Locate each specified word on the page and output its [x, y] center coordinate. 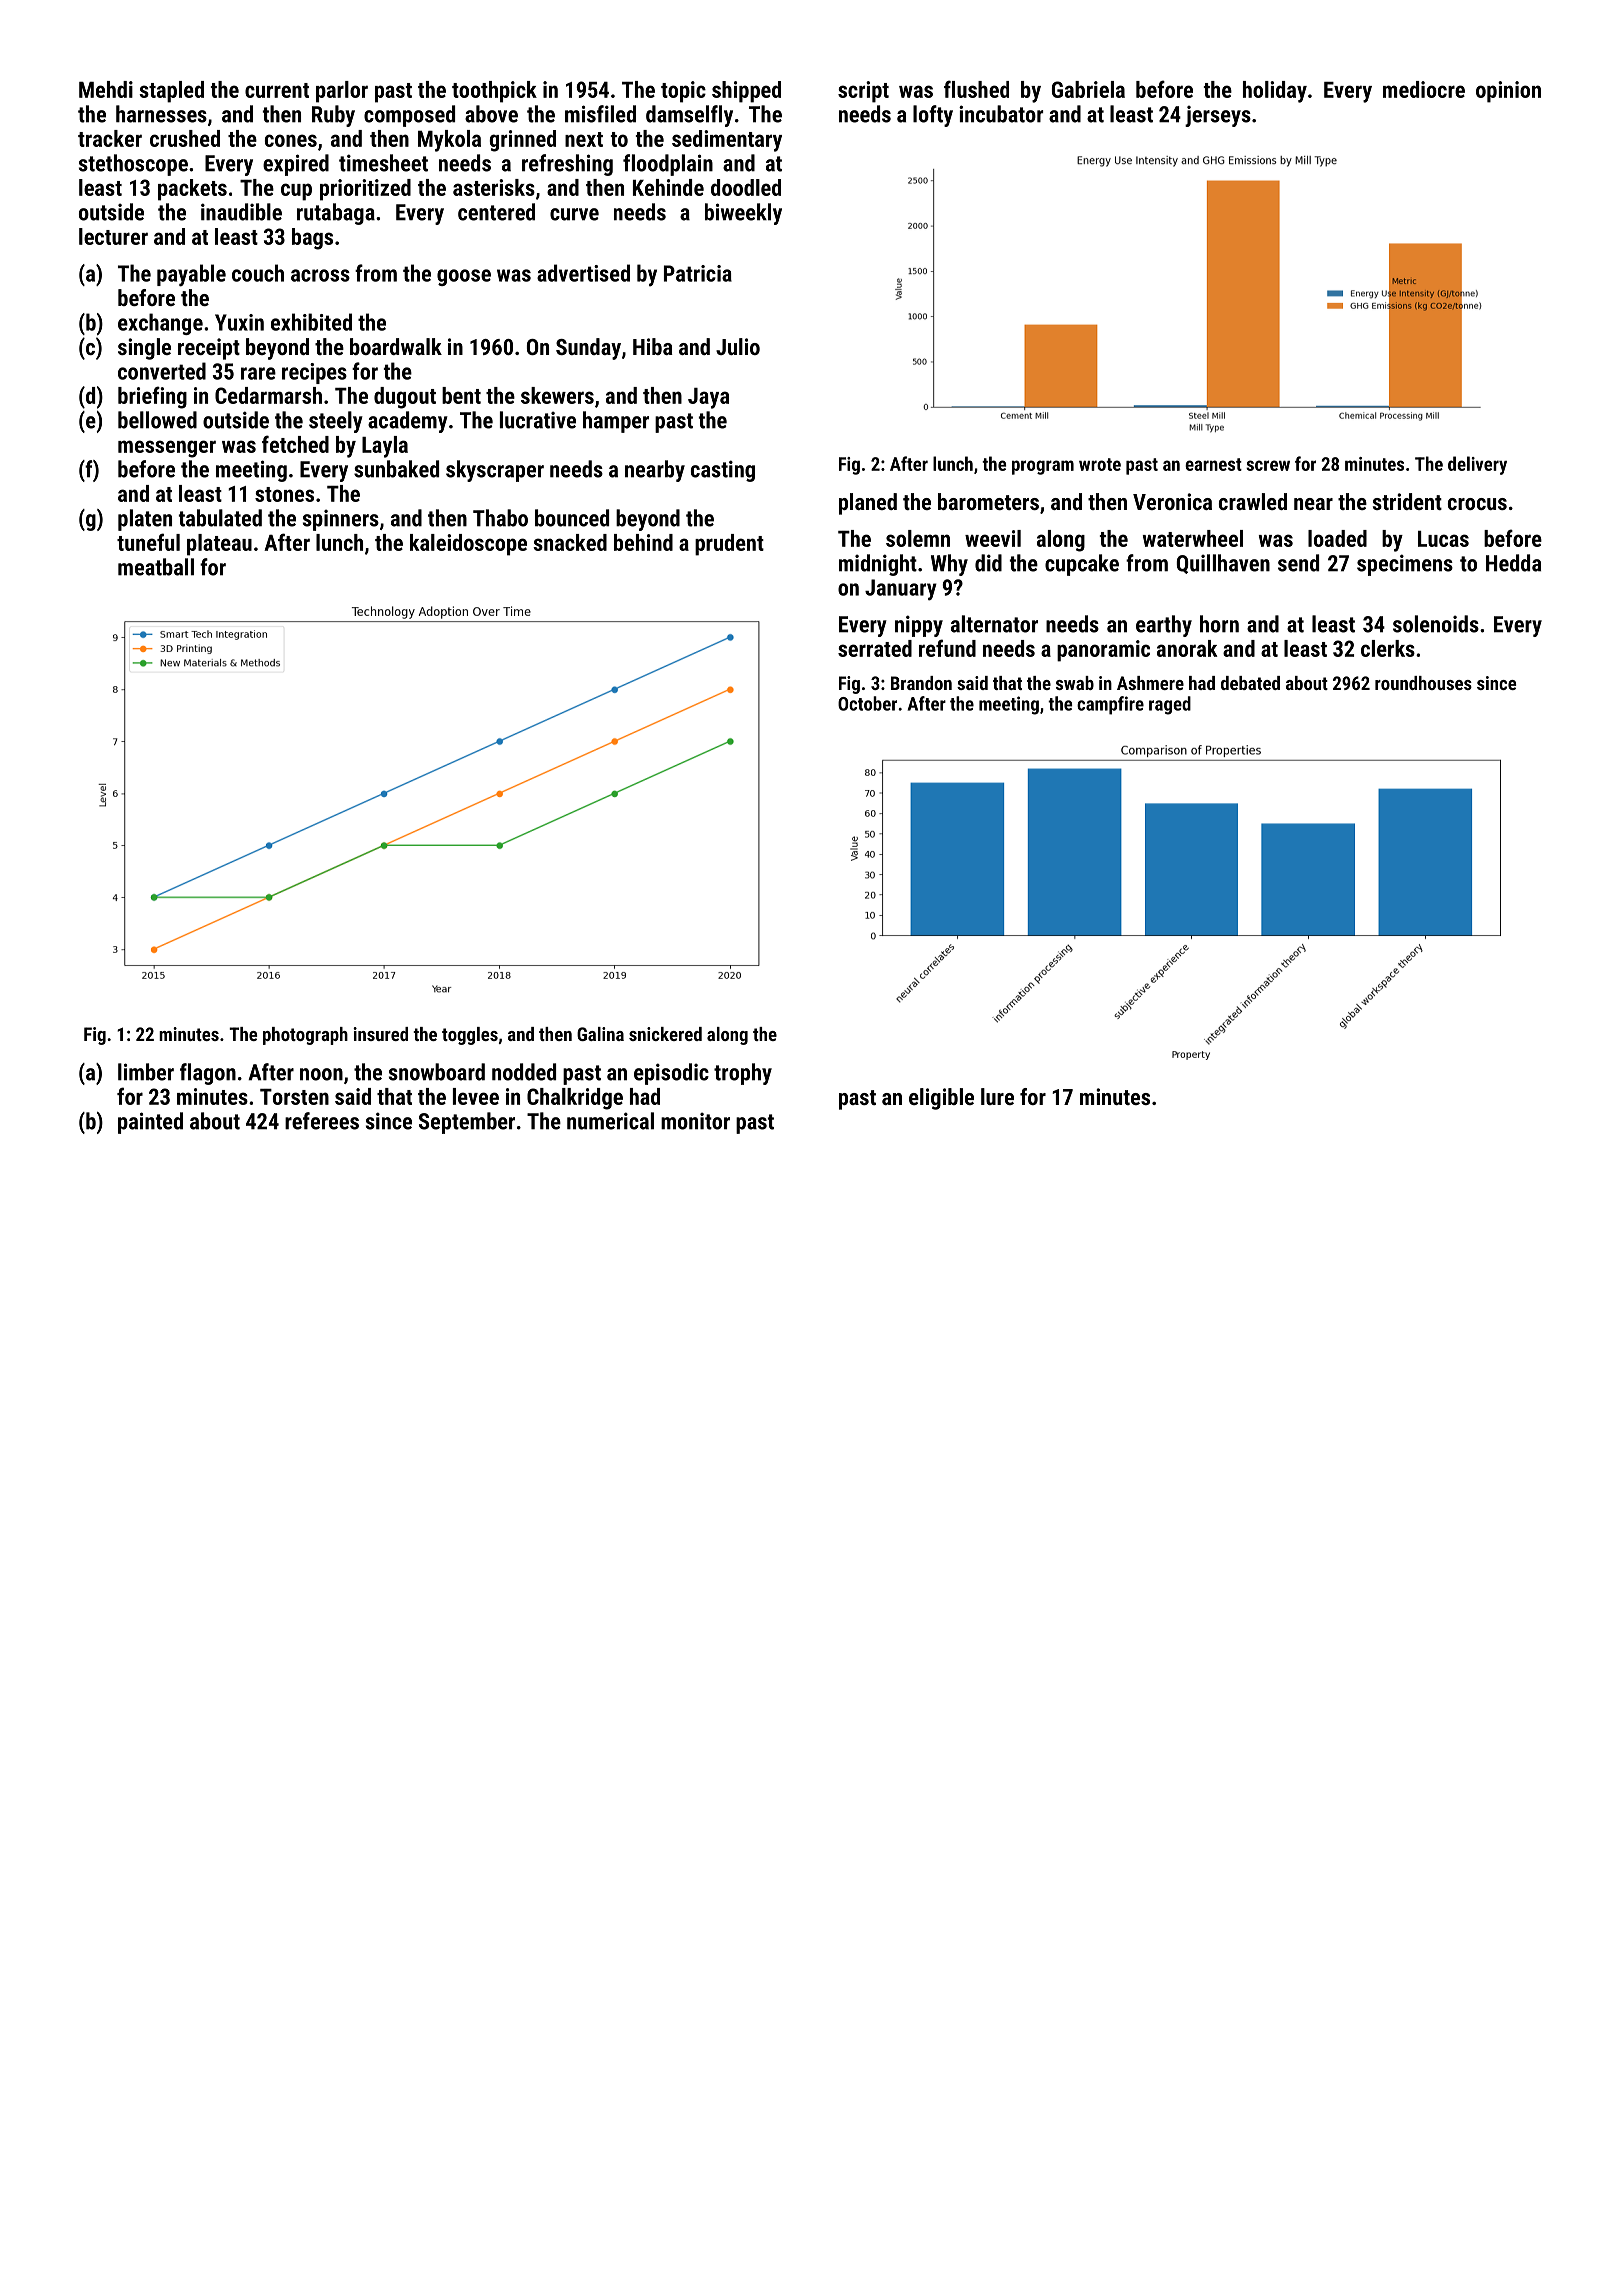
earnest [1213, 464]
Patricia [698, 273]
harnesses [161, 114]
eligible [941, 1099]
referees [322, 1121]
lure [997, 1096]
